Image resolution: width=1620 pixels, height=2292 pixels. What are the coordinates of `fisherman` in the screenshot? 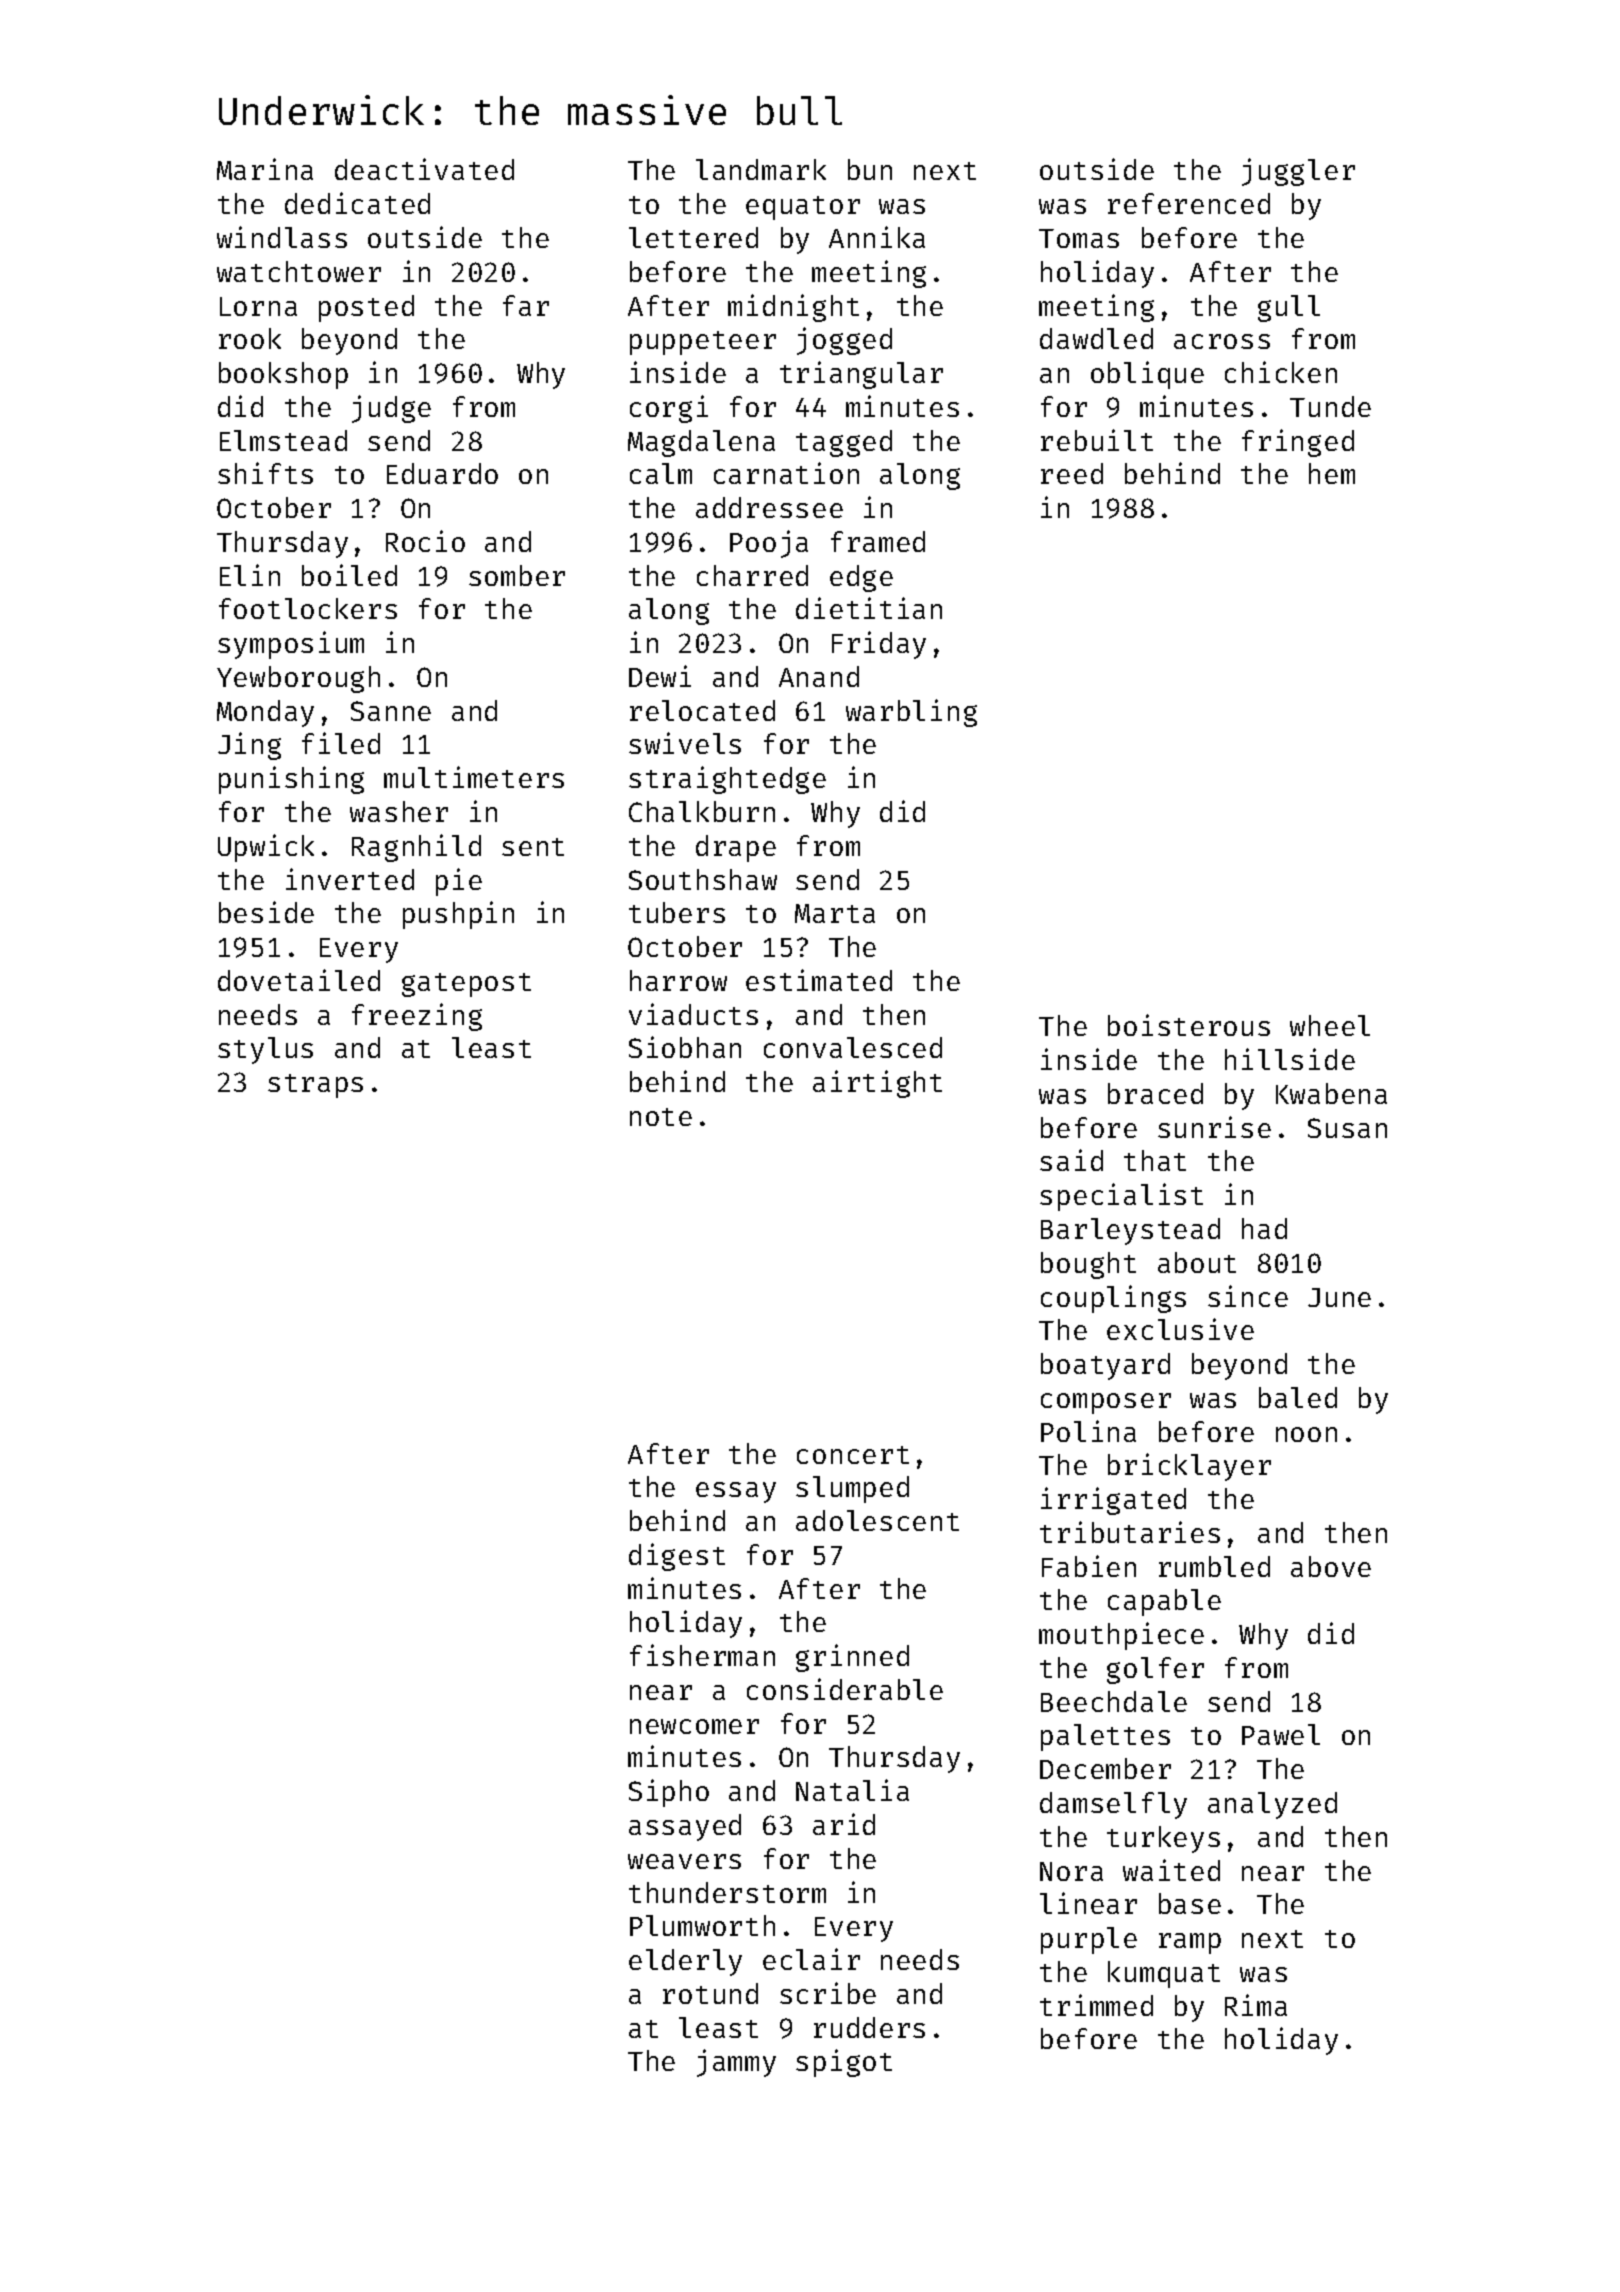 It's located at (702, 1655).
